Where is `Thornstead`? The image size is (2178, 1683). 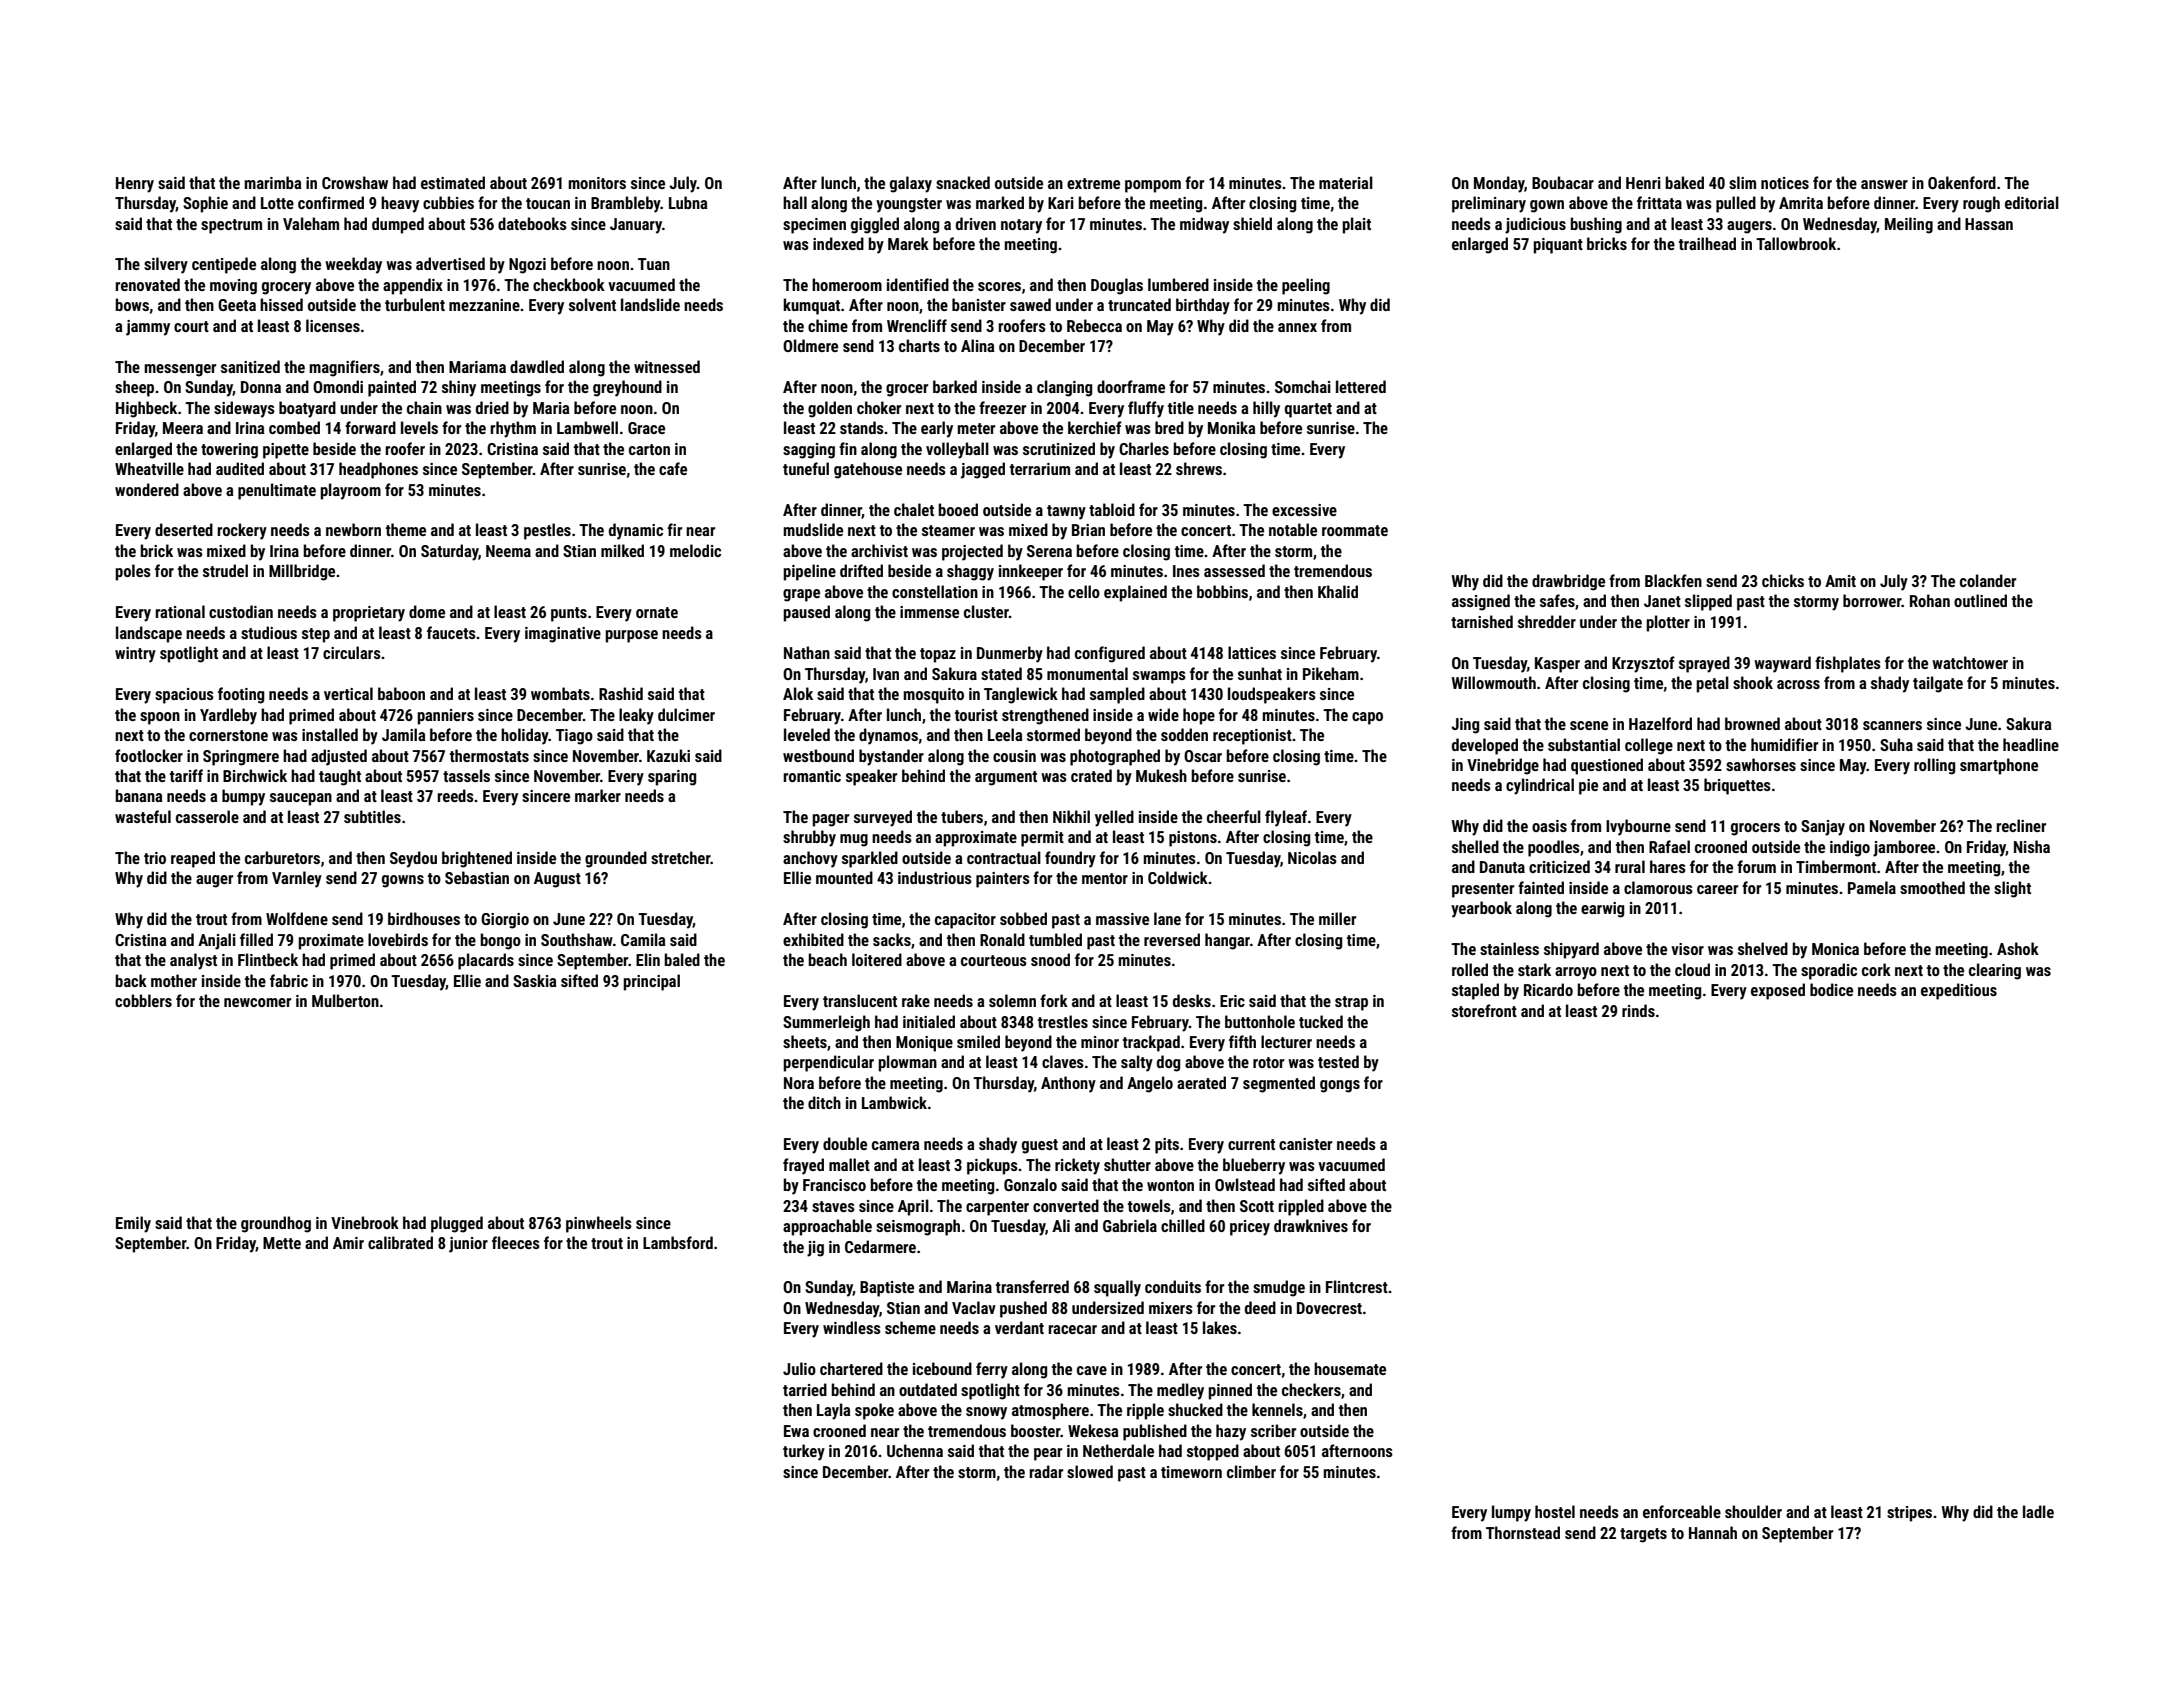
Thornstead is located at coordinates (1523, 1532).
